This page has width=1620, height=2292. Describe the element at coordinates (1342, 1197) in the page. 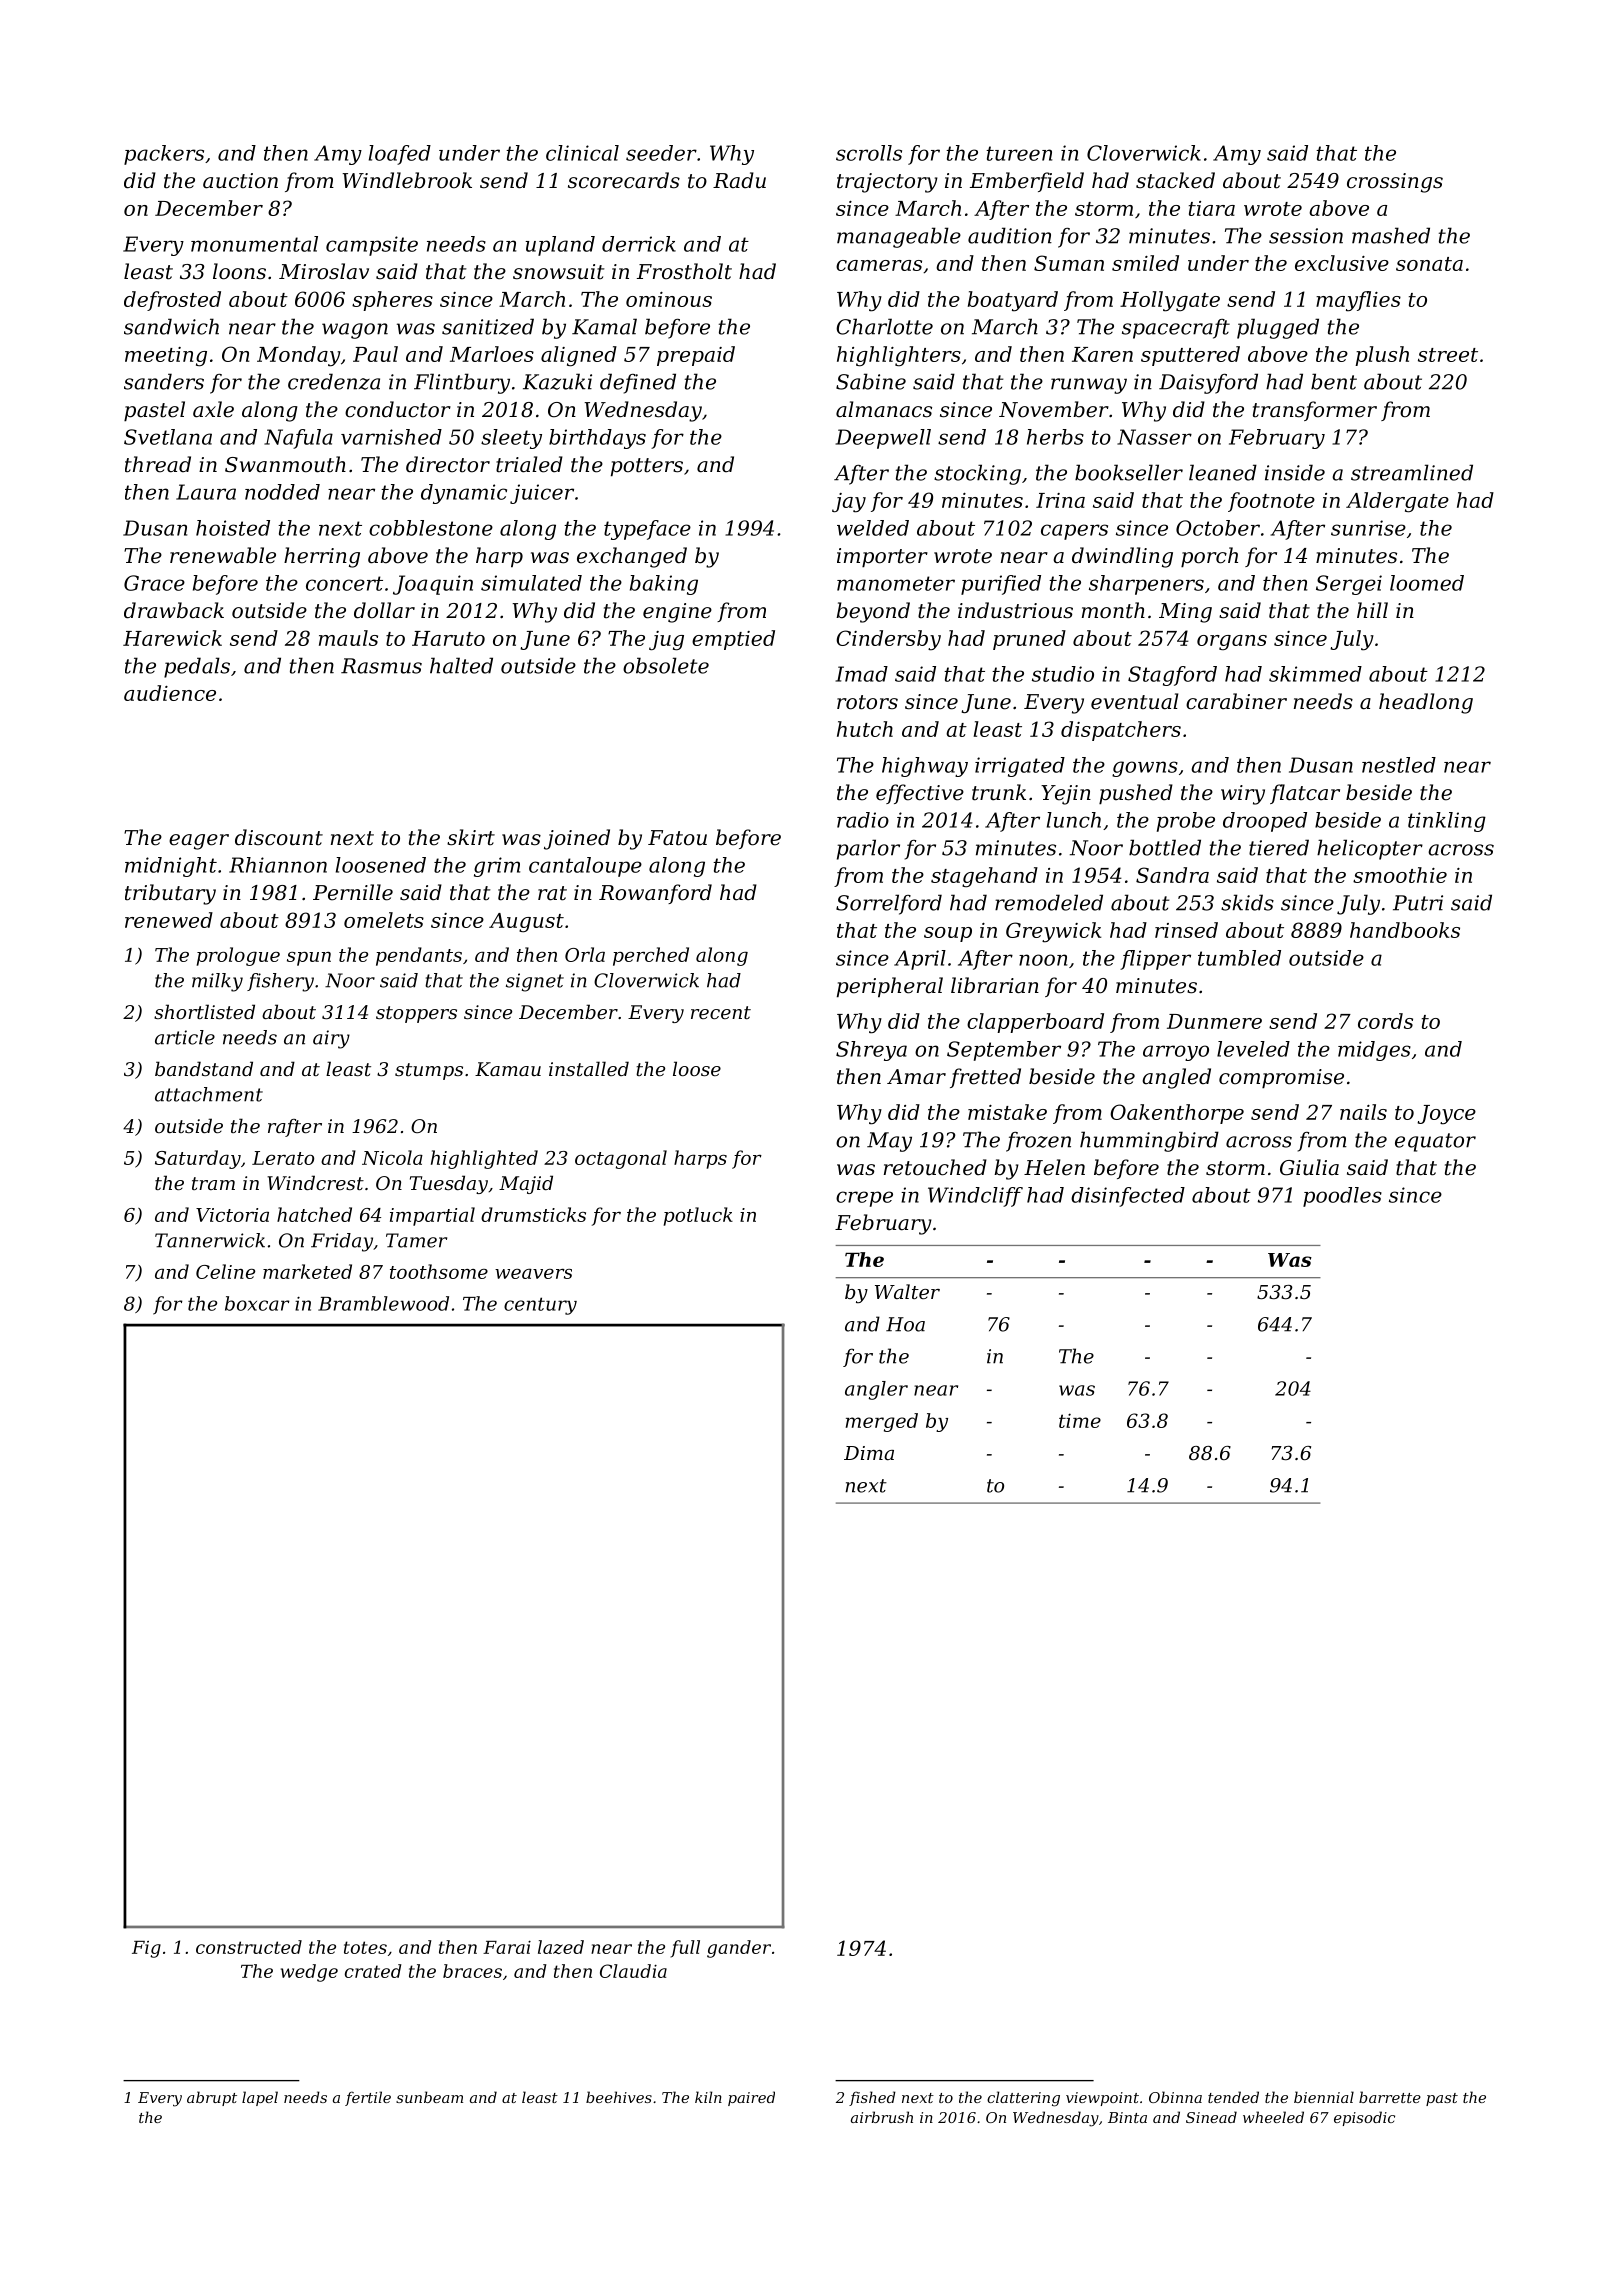

I see `poodles` at that location.
